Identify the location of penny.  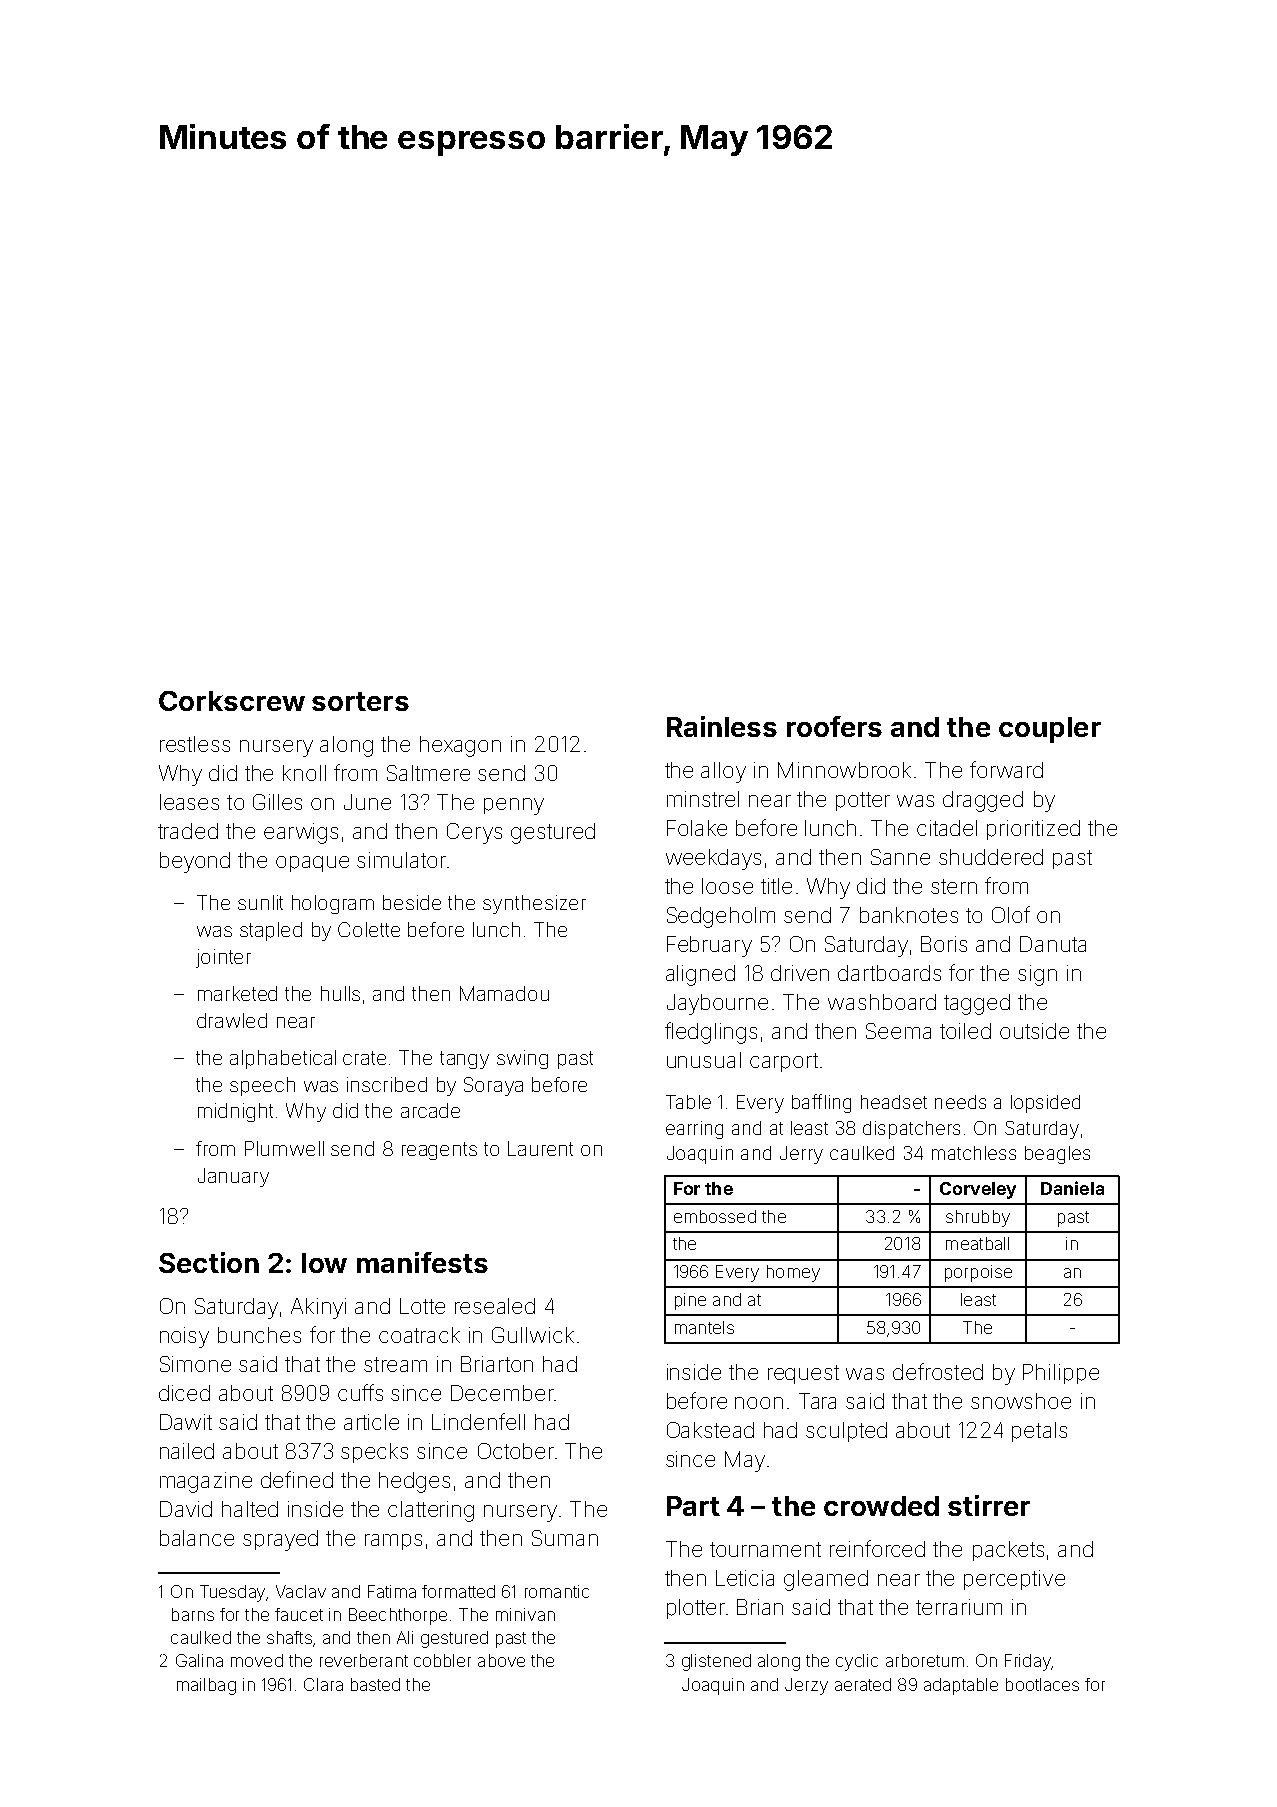
(514, 806).
